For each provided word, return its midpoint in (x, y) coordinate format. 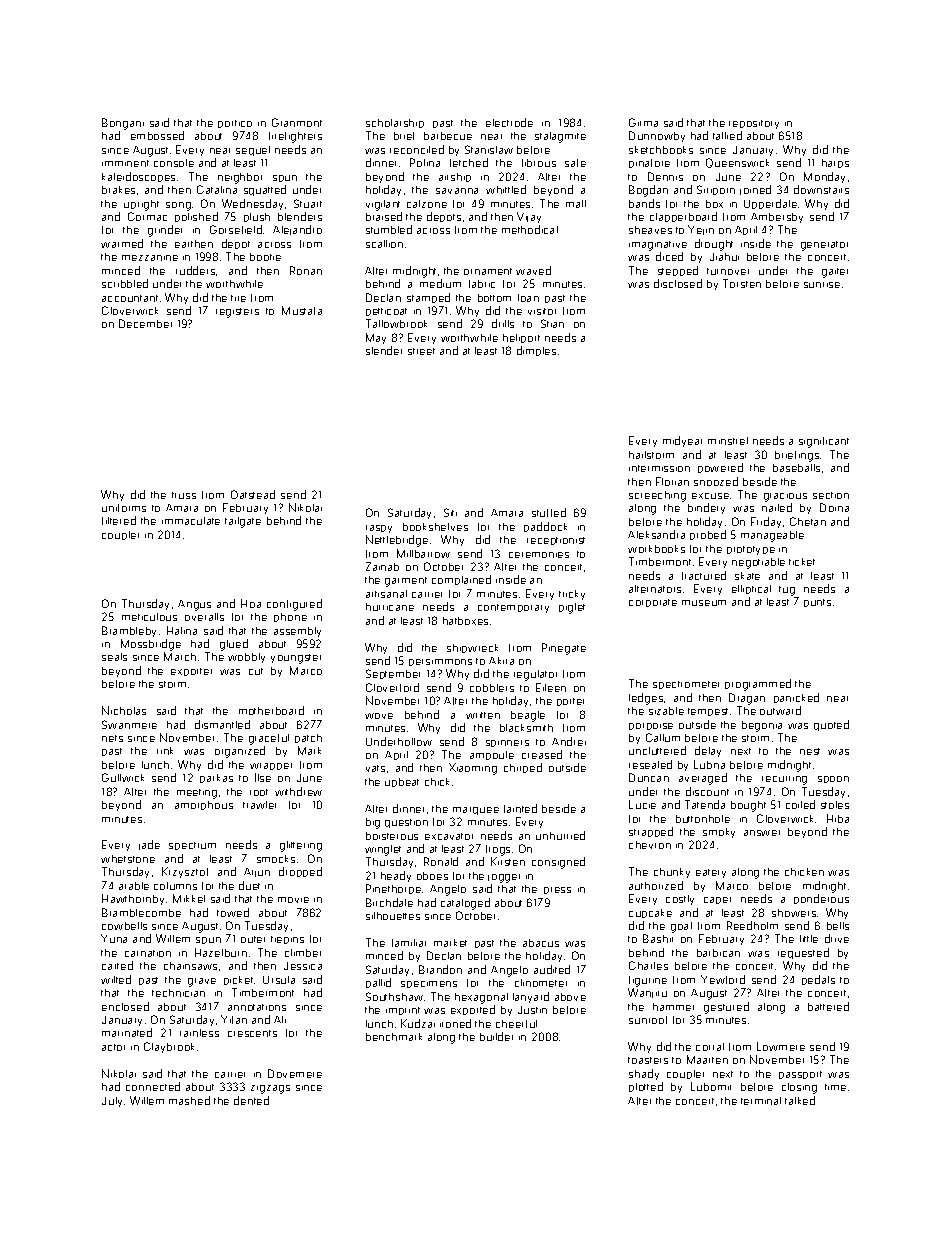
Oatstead (253, 494)
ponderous (821, 899)
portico (235, 124)
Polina (425, 162)
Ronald (441, 861)
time (835, 1087)
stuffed (549, 512)
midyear (682, 441)
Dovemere (295, 1073)
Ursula (279, 980)
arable (134, 886)
